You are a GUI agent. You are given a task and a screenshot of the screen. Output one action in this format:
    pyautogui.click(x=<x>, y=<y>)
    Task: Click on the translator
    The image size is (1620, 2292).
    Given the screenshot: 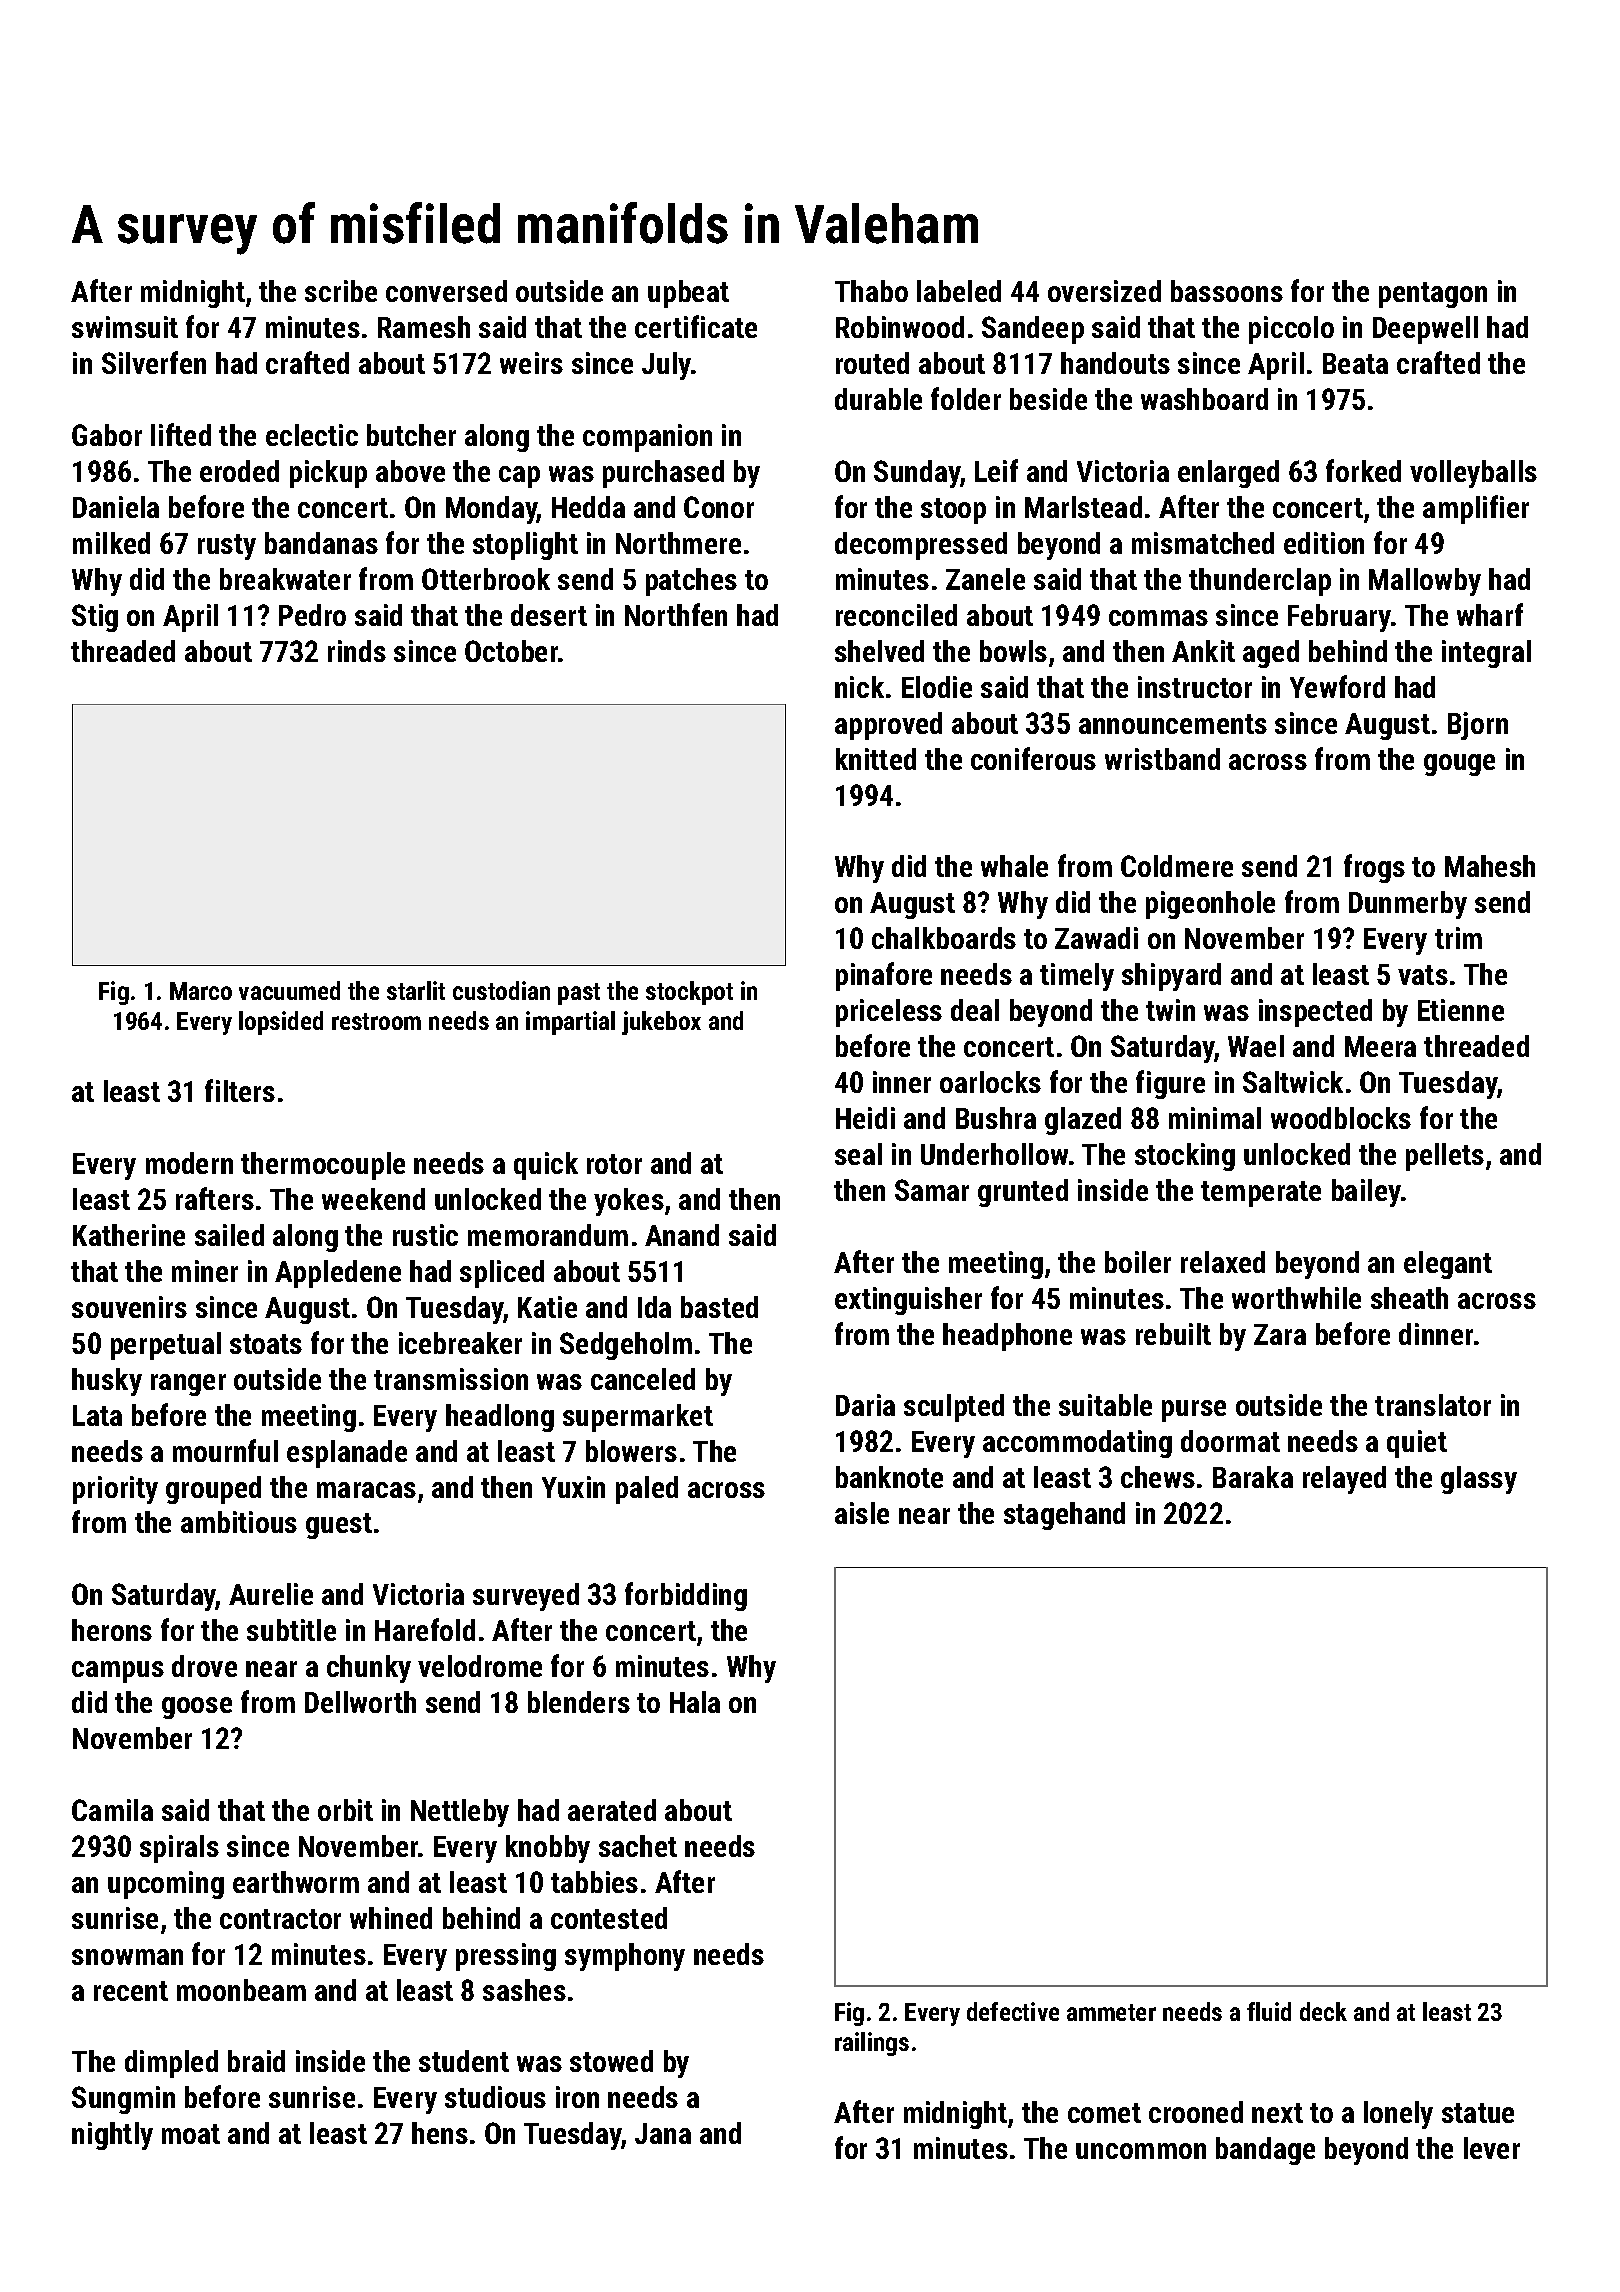 What is the action you would take?
    pyautogui.click(x=1433, y=1405)
